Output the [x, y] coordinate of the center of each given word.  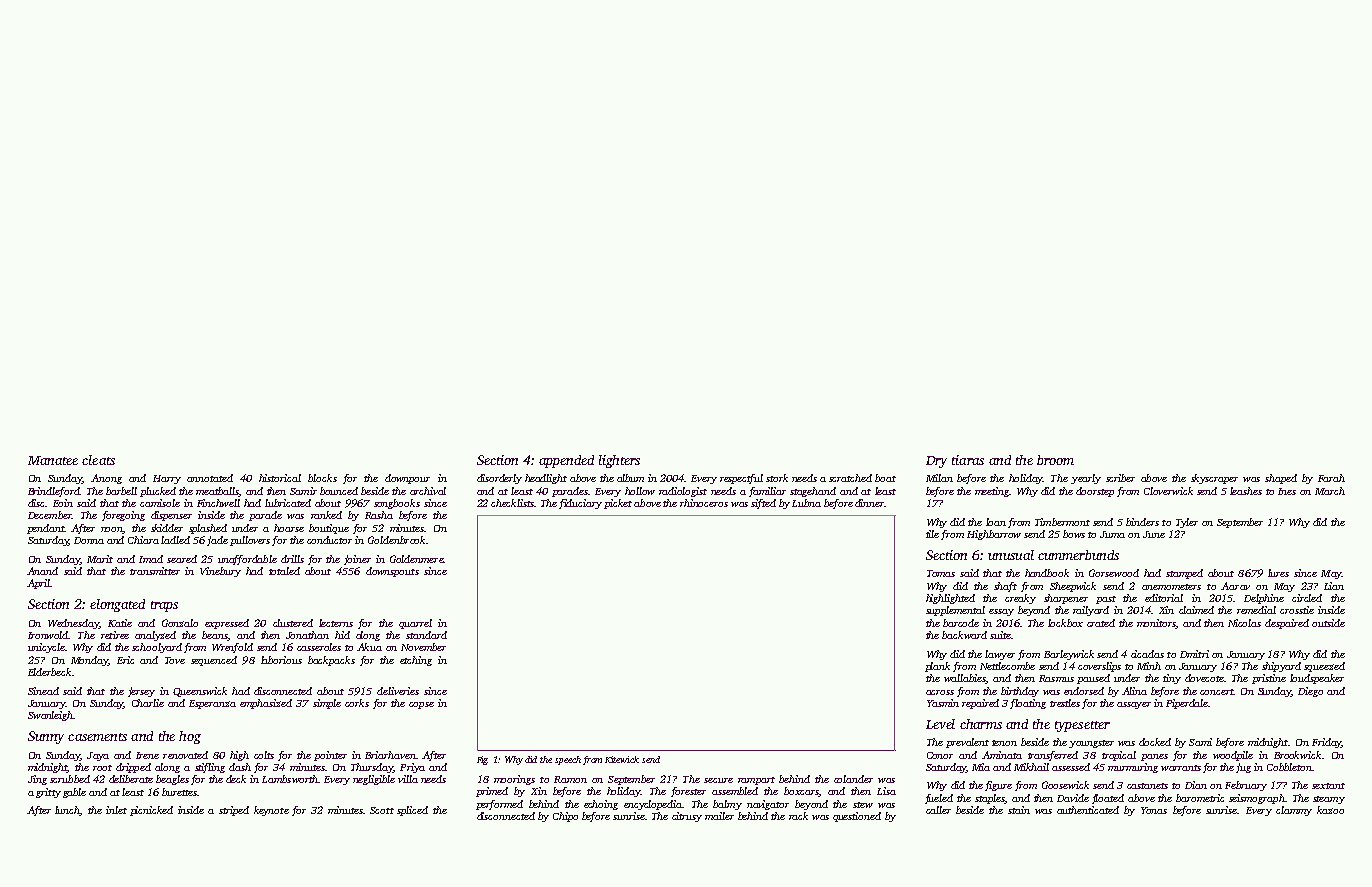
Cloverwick [1168, 491]
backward [964, 635]
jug [1243, 768]
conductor [329, 540]
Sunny [46, 737]
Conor [940, 755]
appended [566, 461]
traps [164, 606]
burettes [179, 792]
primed [492, 792]
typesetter [1082, 726]
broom [1055, 460]
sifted [763, 504]
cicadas [1147, 654]
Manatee [53, 460]
